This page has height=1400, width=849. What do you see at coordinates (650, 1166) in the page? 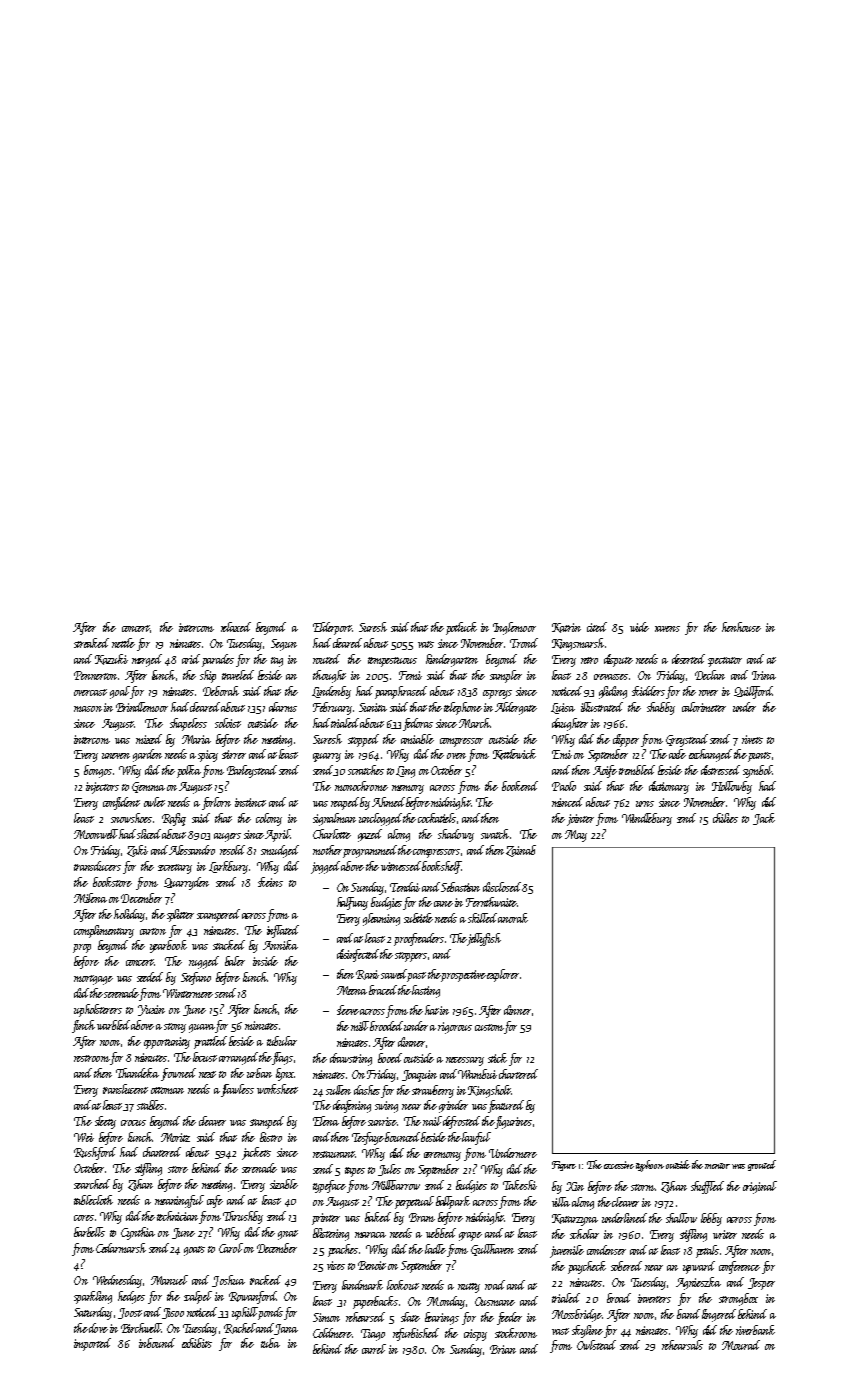
I see `typhoon` at bounding box center [650, 1166].
